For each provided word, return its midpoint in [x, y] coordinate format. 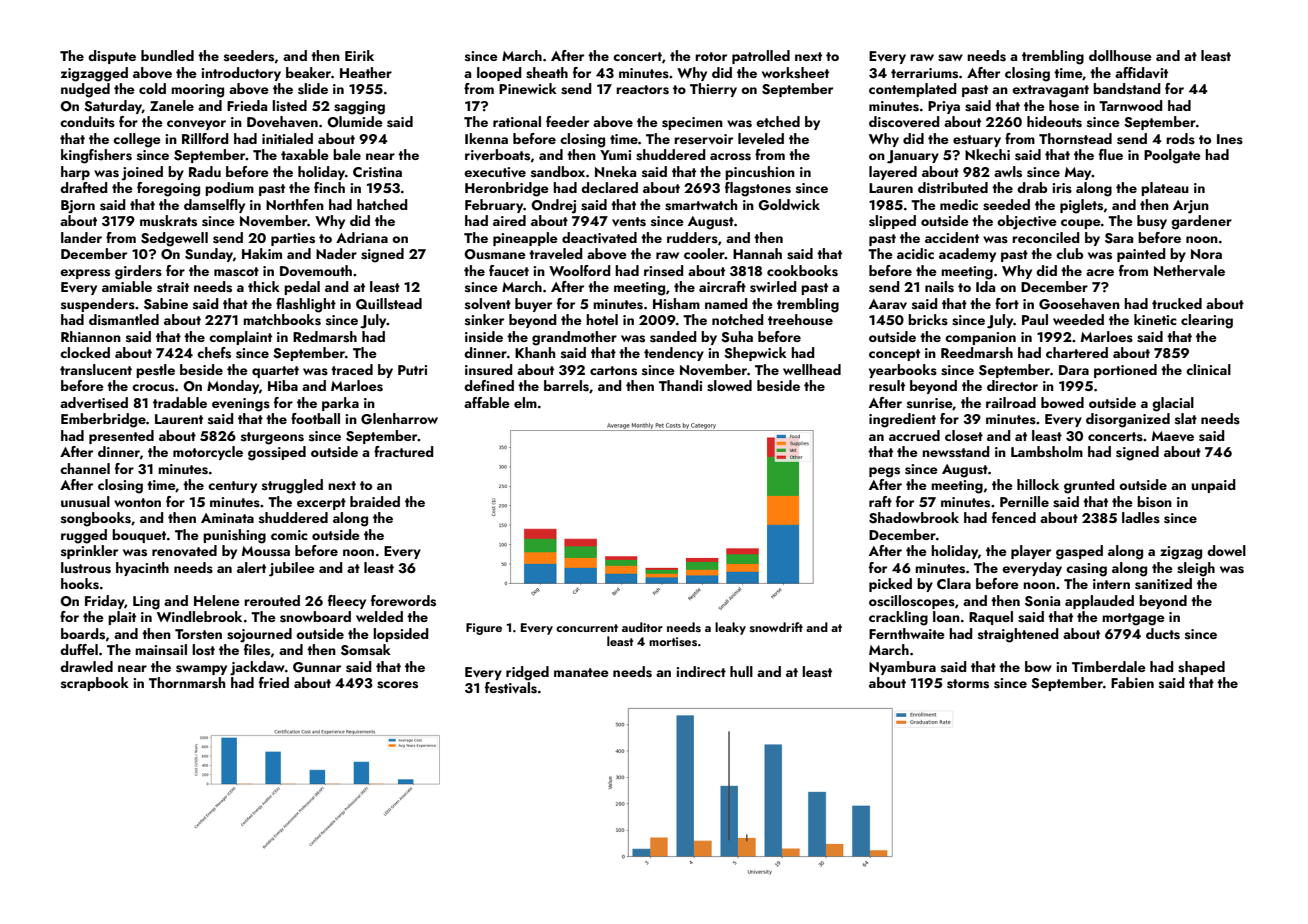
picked [890, 585]
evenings [241, 405]
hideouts [1054, 122]
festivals [511, 688]
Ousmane [495, 254]
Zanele [172, 105]
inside [484, 337]
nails [939, 287]
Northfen [295, 204]
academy [967, 255]
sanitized [1163, 584]
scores [397, 685]
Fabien [1132, 682]
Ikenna [486, 138]
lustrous [86, 568]
